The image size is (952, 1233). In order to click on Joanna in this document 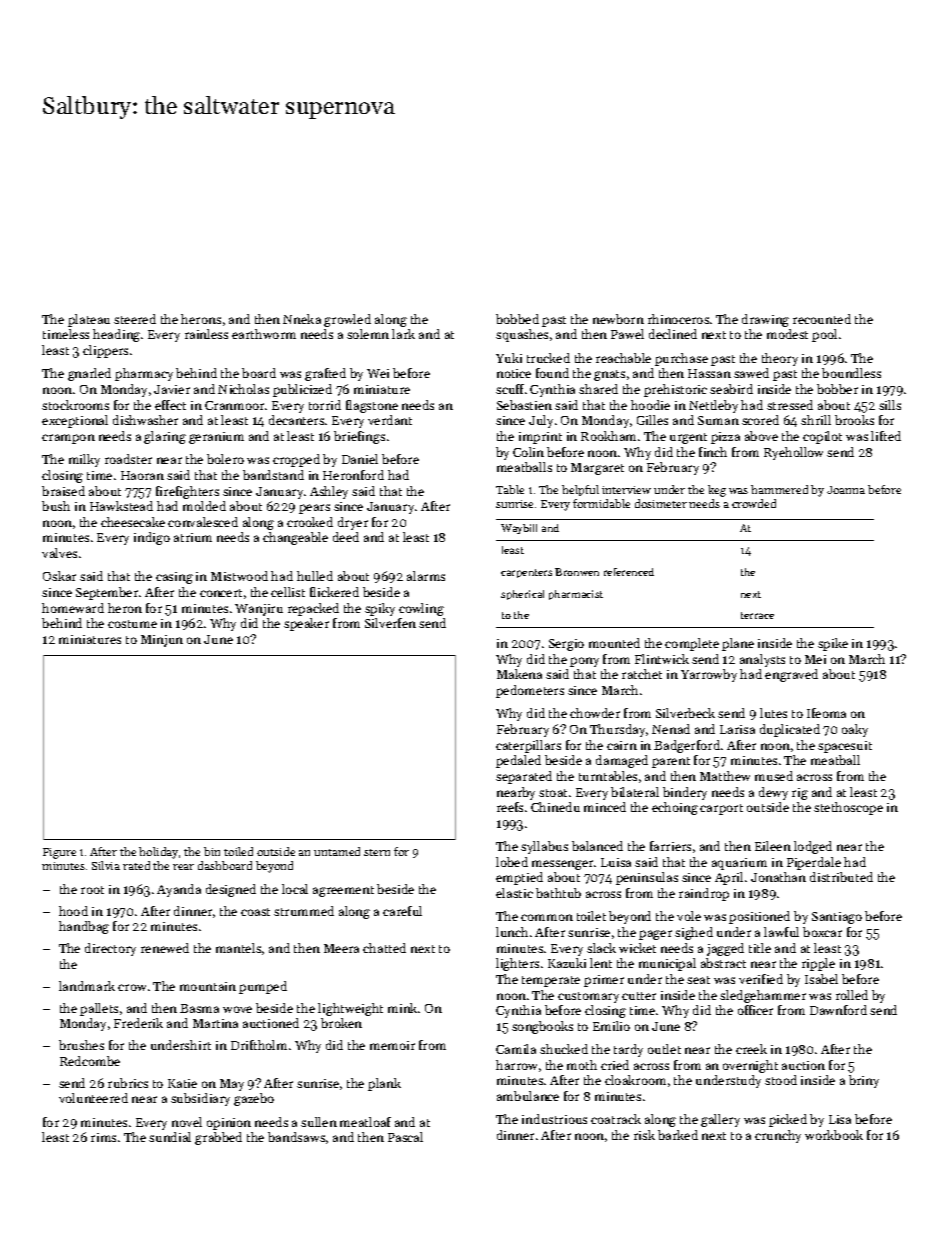, I will do `click(846, 490)`.
